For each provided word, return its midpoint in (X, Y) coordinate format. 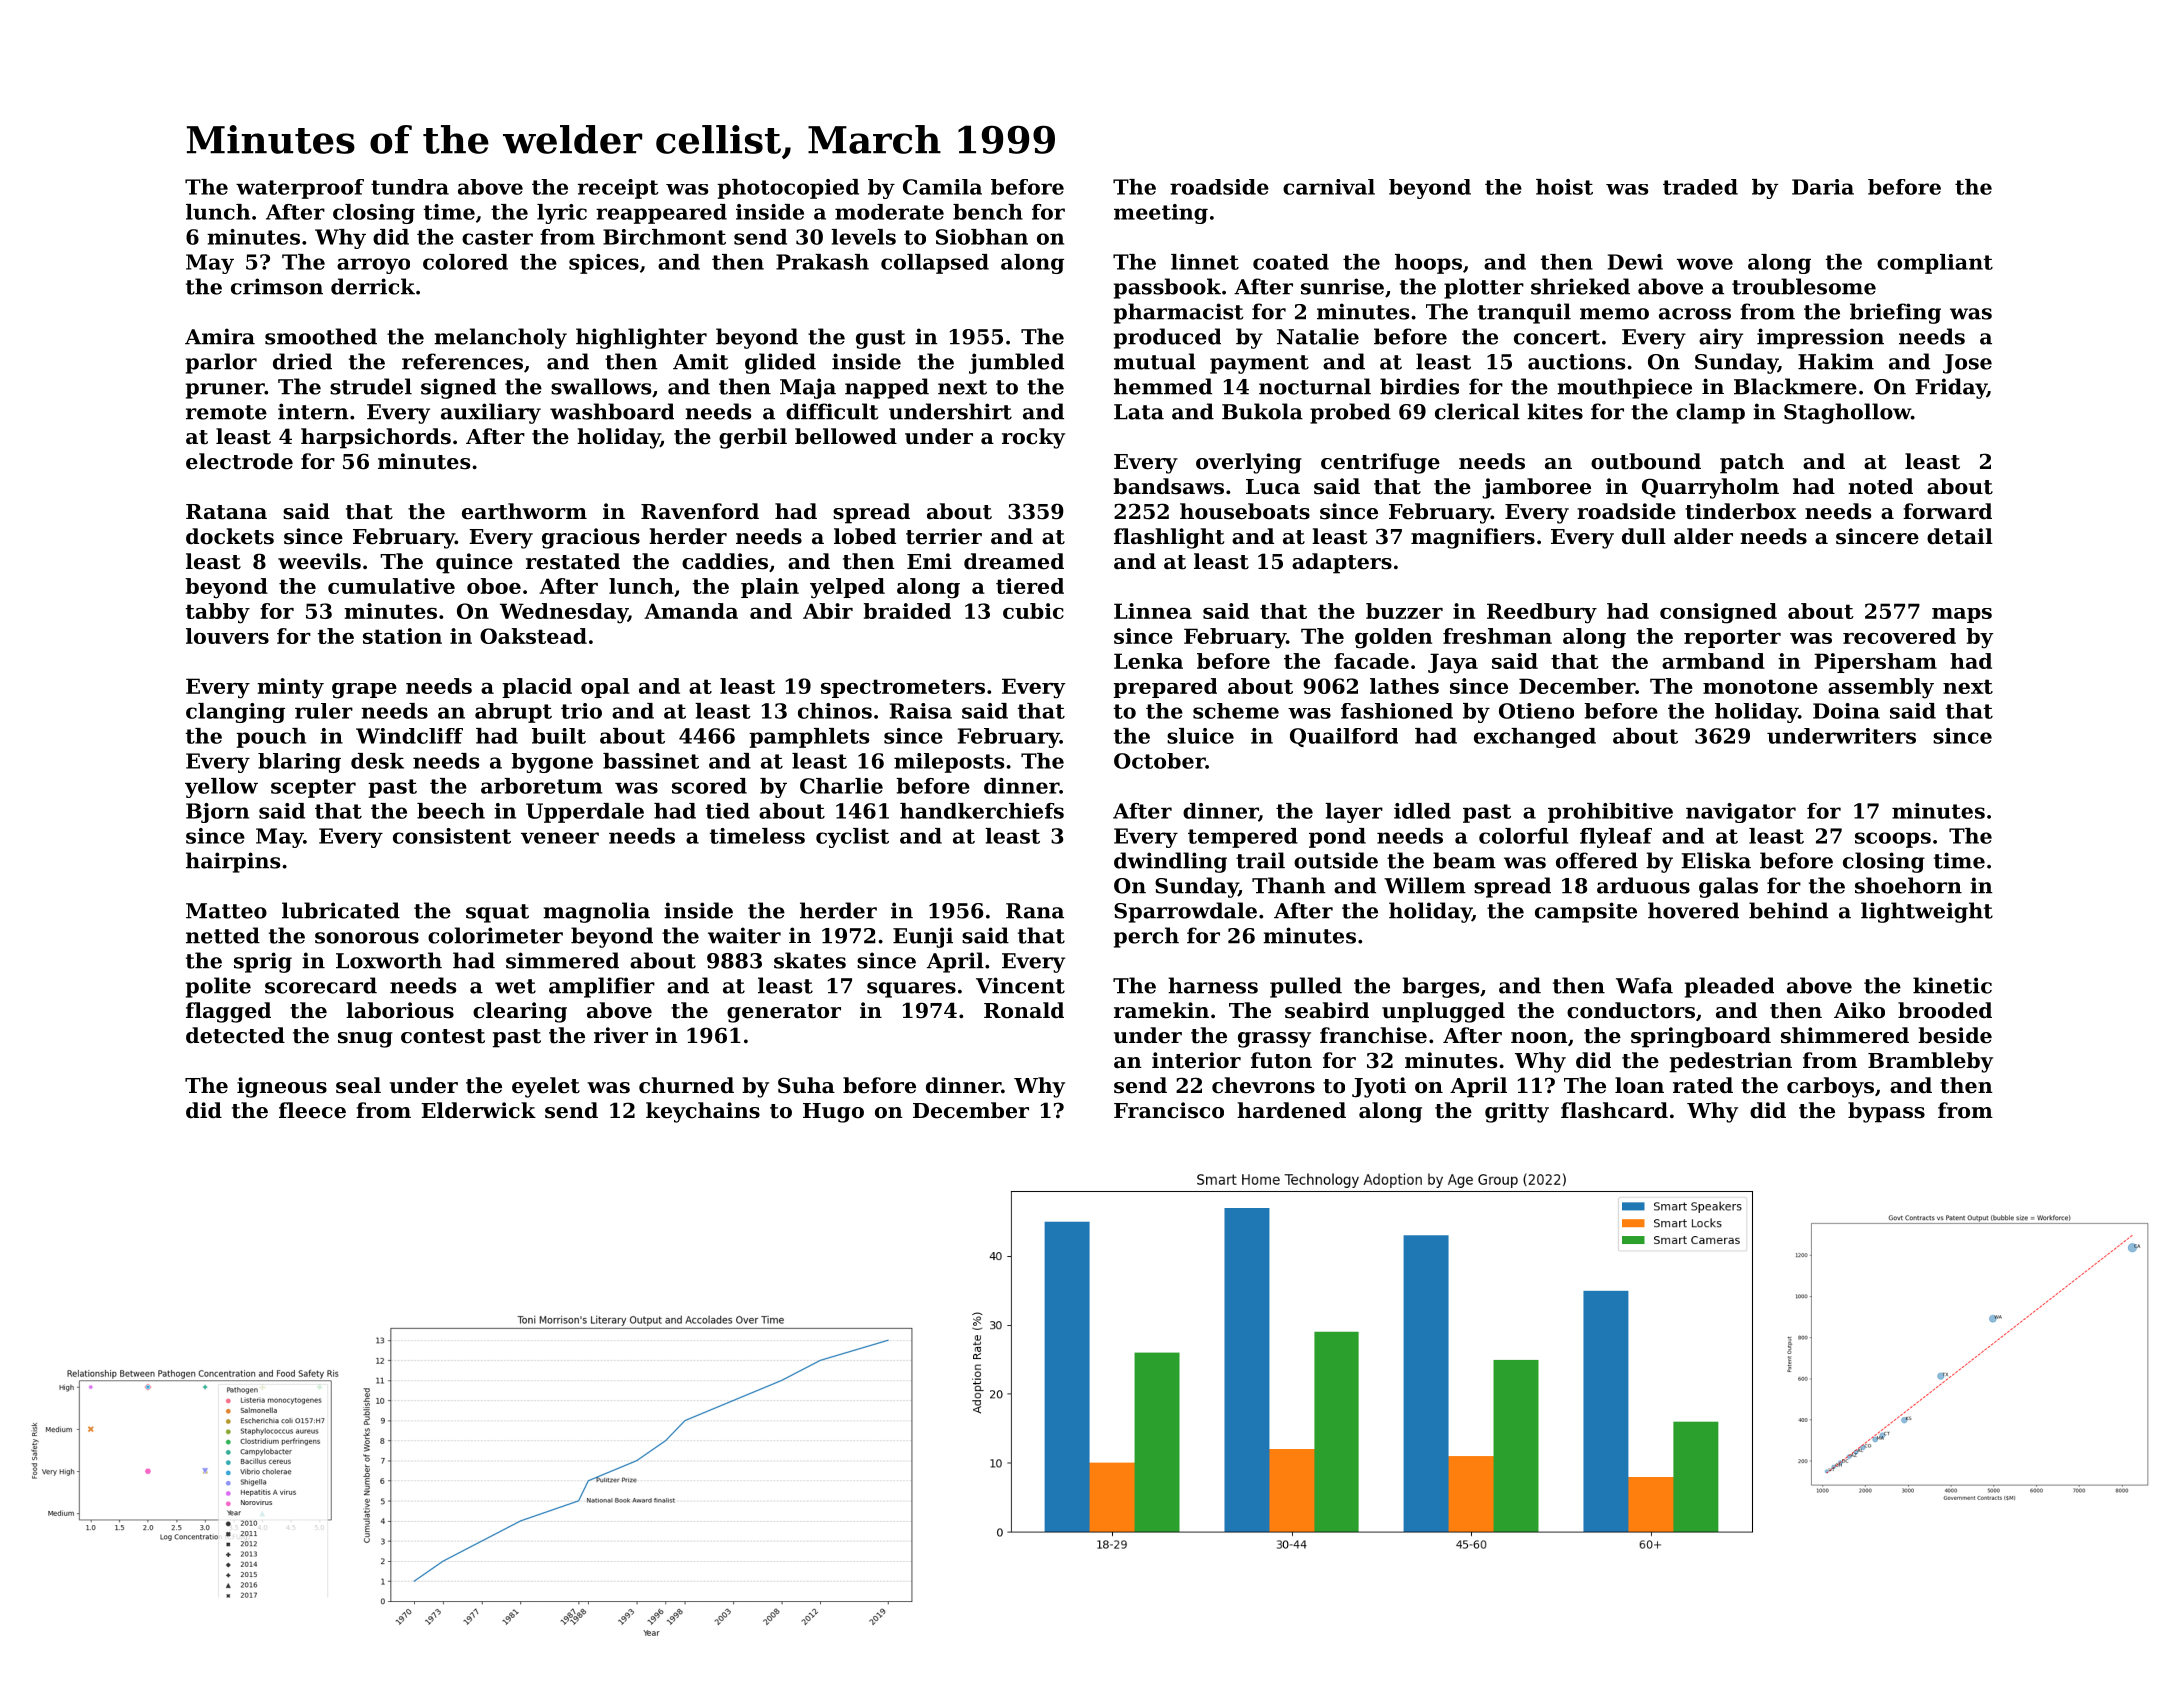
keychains (703, 1112)
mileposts (949, 763)
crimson (277, 286)
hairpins (233, 862)
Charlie (841, 786)
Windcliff (409, 736)
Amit (701, 361)
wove (1705, 264)
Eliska (1716, 860)
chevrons (1263, 1085)
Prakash (822, 262)
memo (1614, 314)
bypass (1886, 1112)
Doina (1846, 711)
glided (780, 363)
